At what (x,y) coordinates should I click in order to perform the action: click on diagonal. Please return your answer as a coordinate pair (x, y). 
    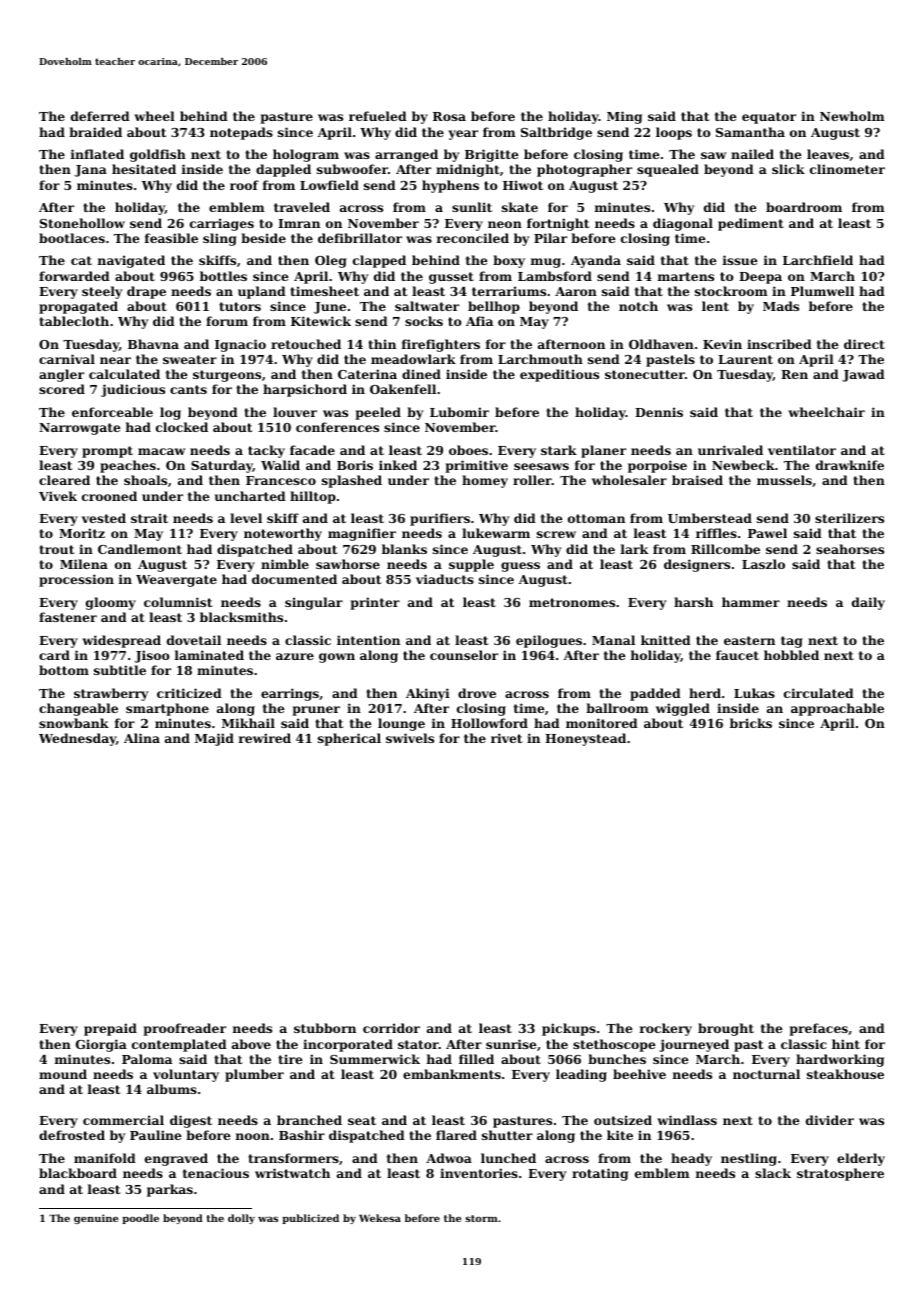
    Looking at the image, I should click on (683, 224).
